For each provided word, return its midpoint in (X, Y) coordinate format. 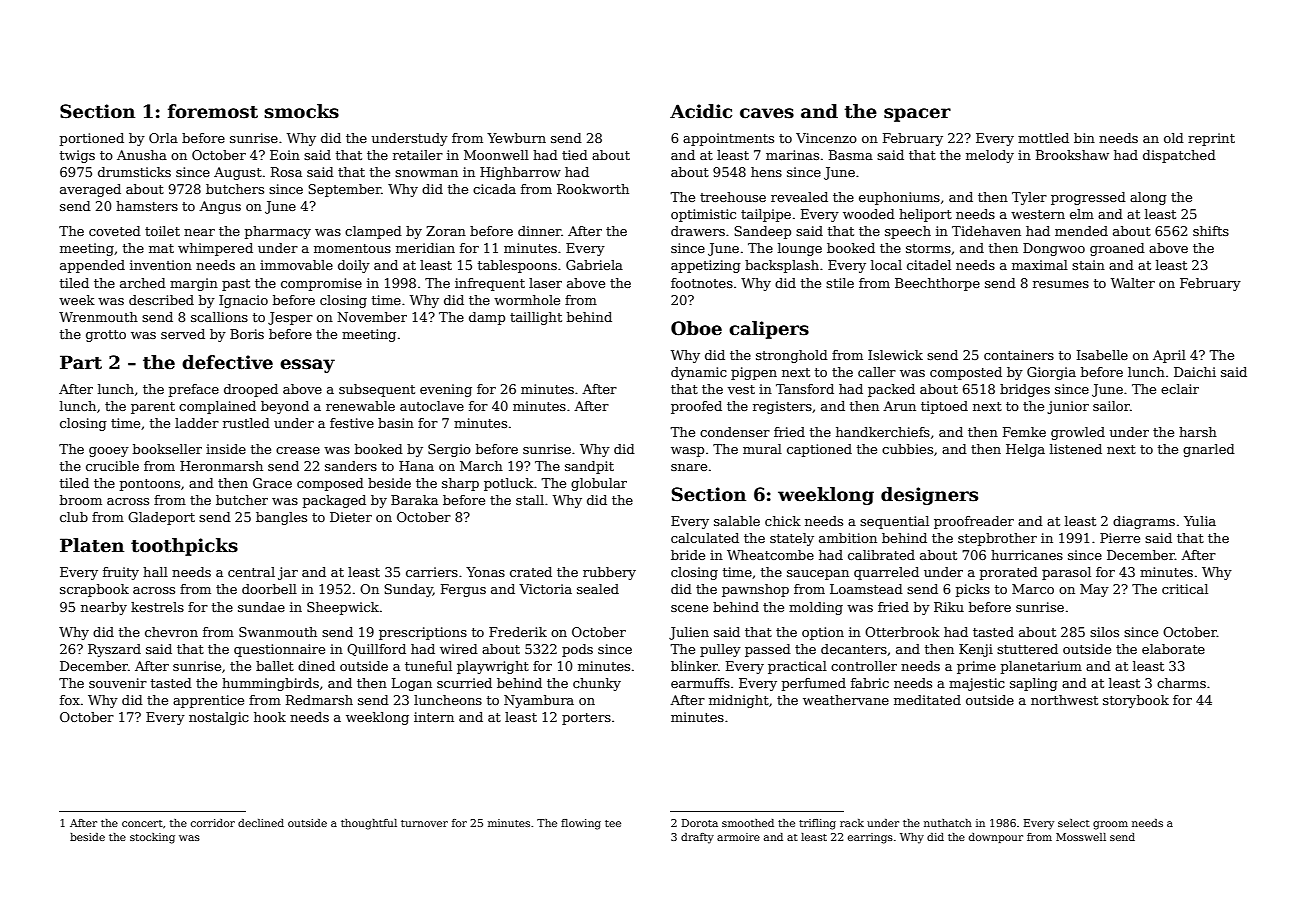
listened (1076, 449)
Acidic (701, 111)
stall (530, 500)
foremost (213, 111)
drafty (697, 838)
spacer (917, 115)
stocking (152, 838)
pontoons (150, 485)
